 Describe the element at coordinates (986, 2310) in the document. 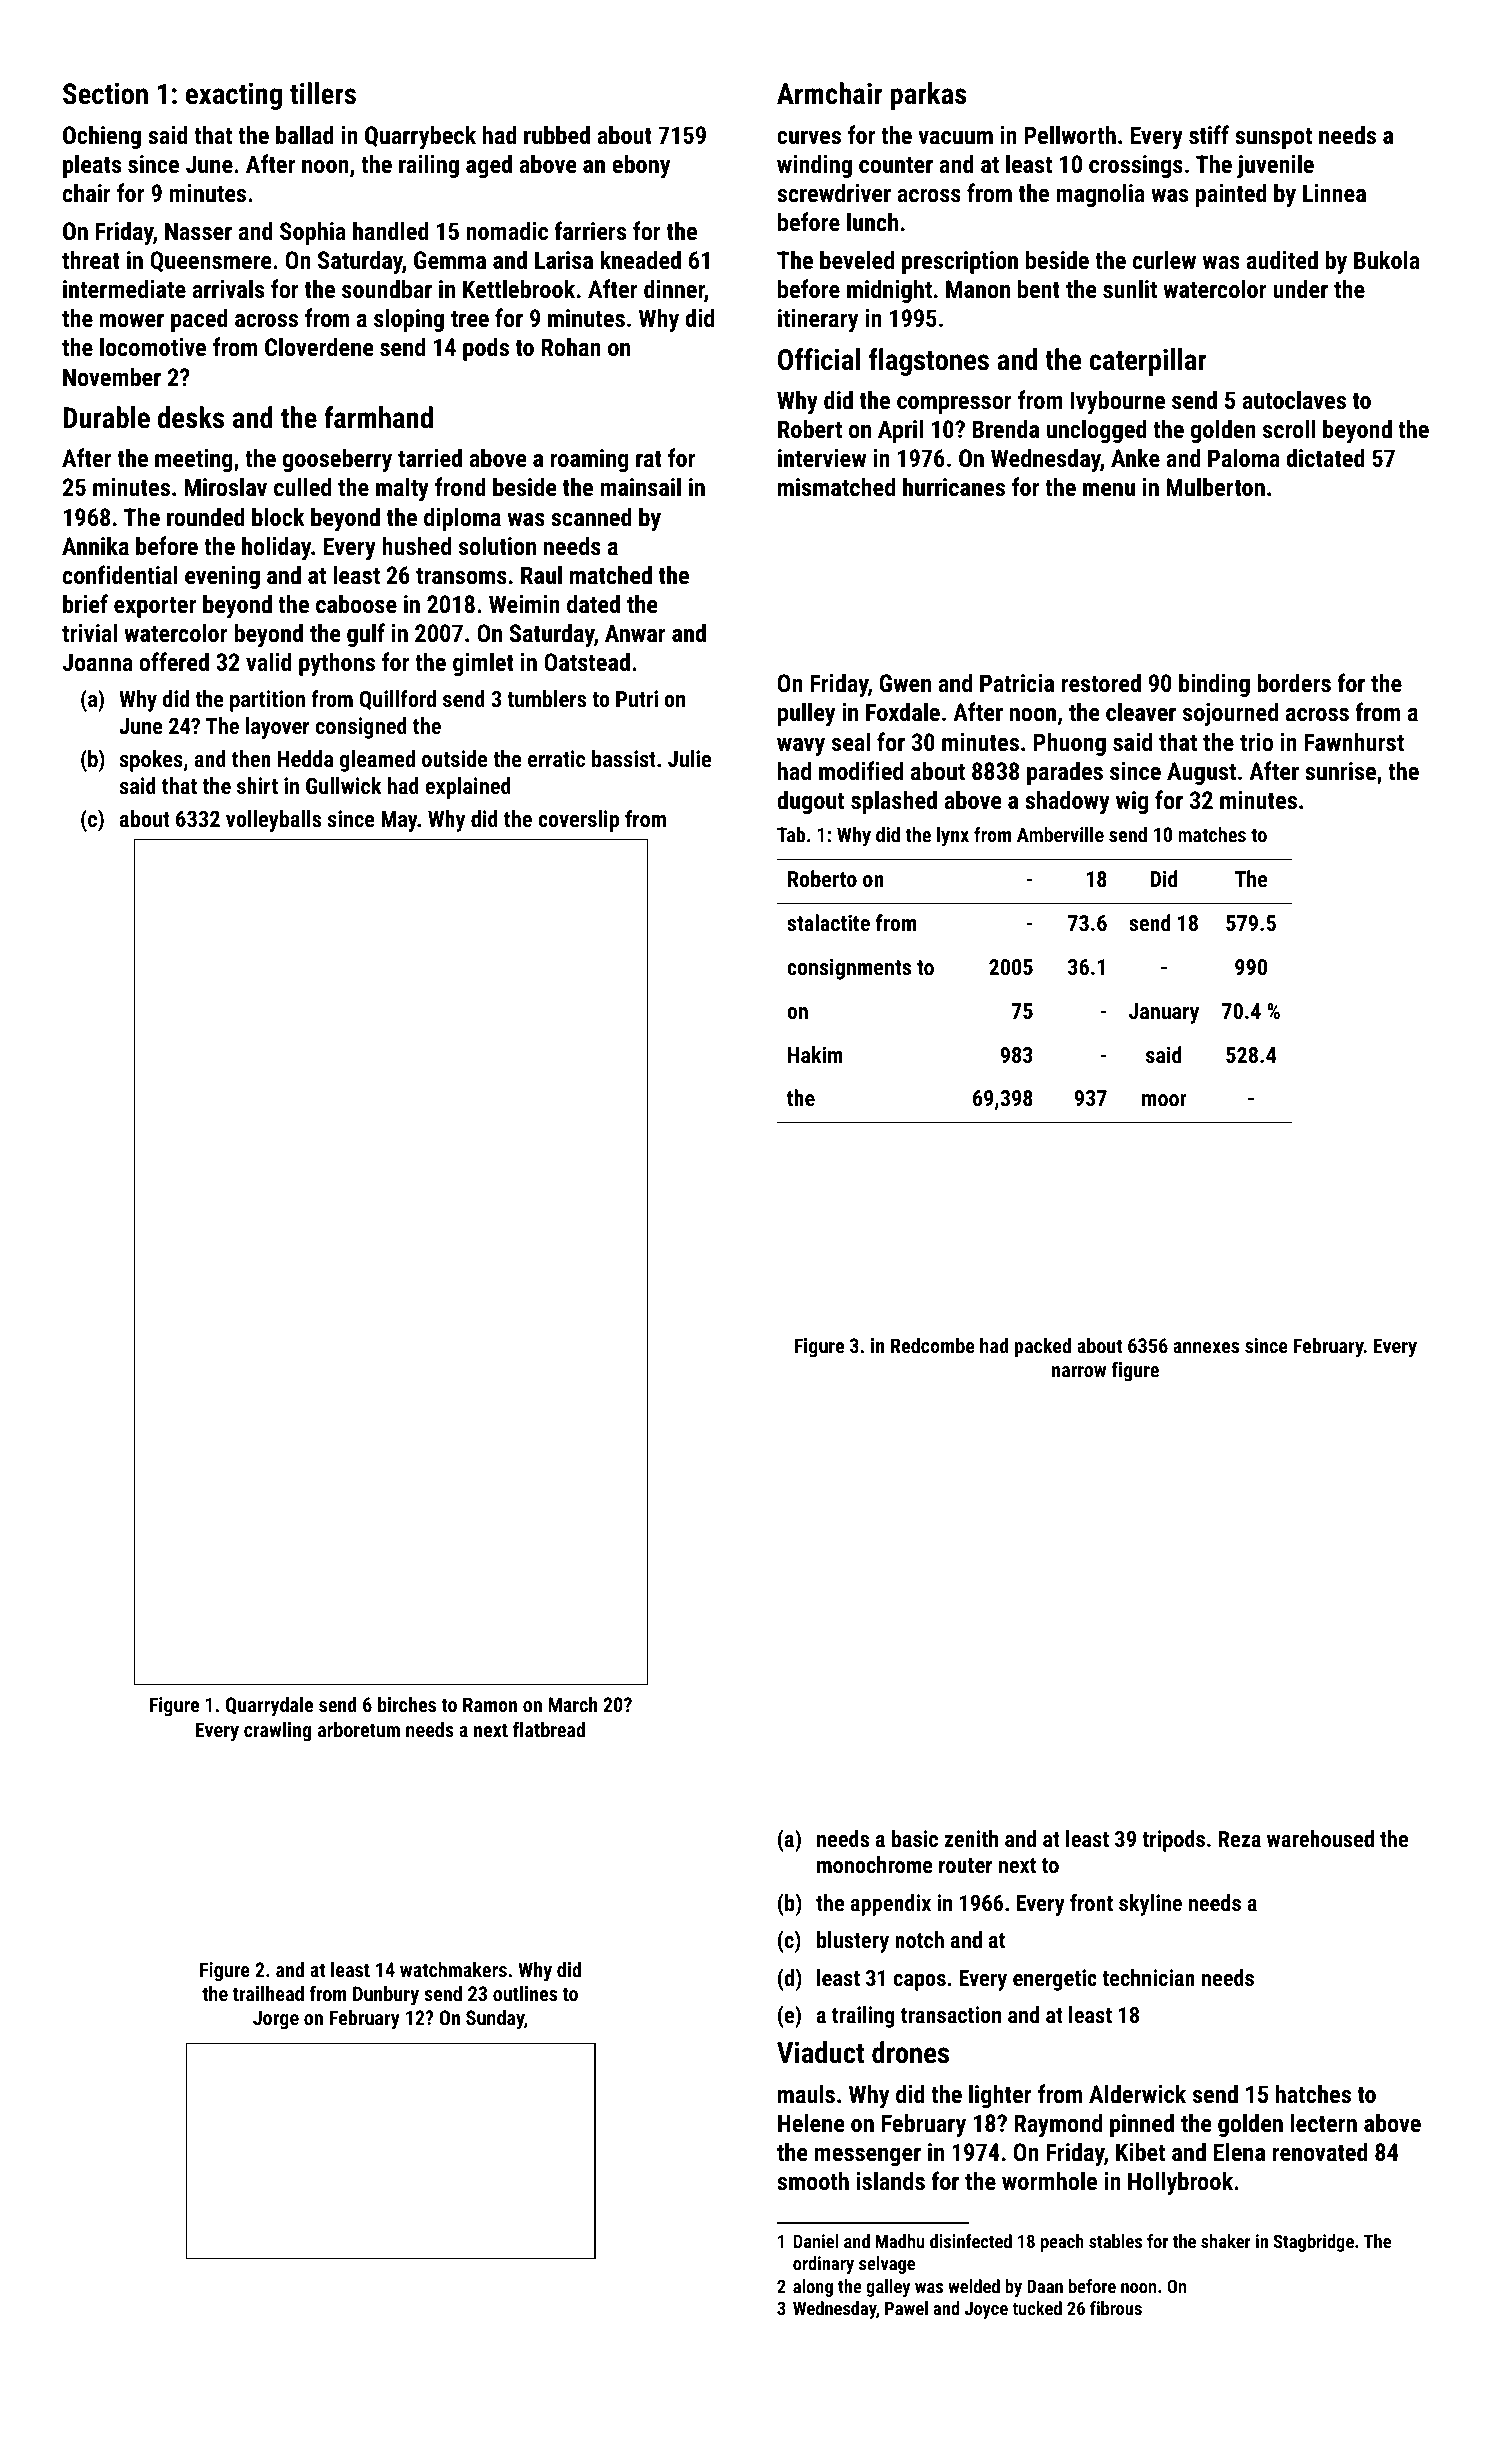

I see `Joyce` at that location.
